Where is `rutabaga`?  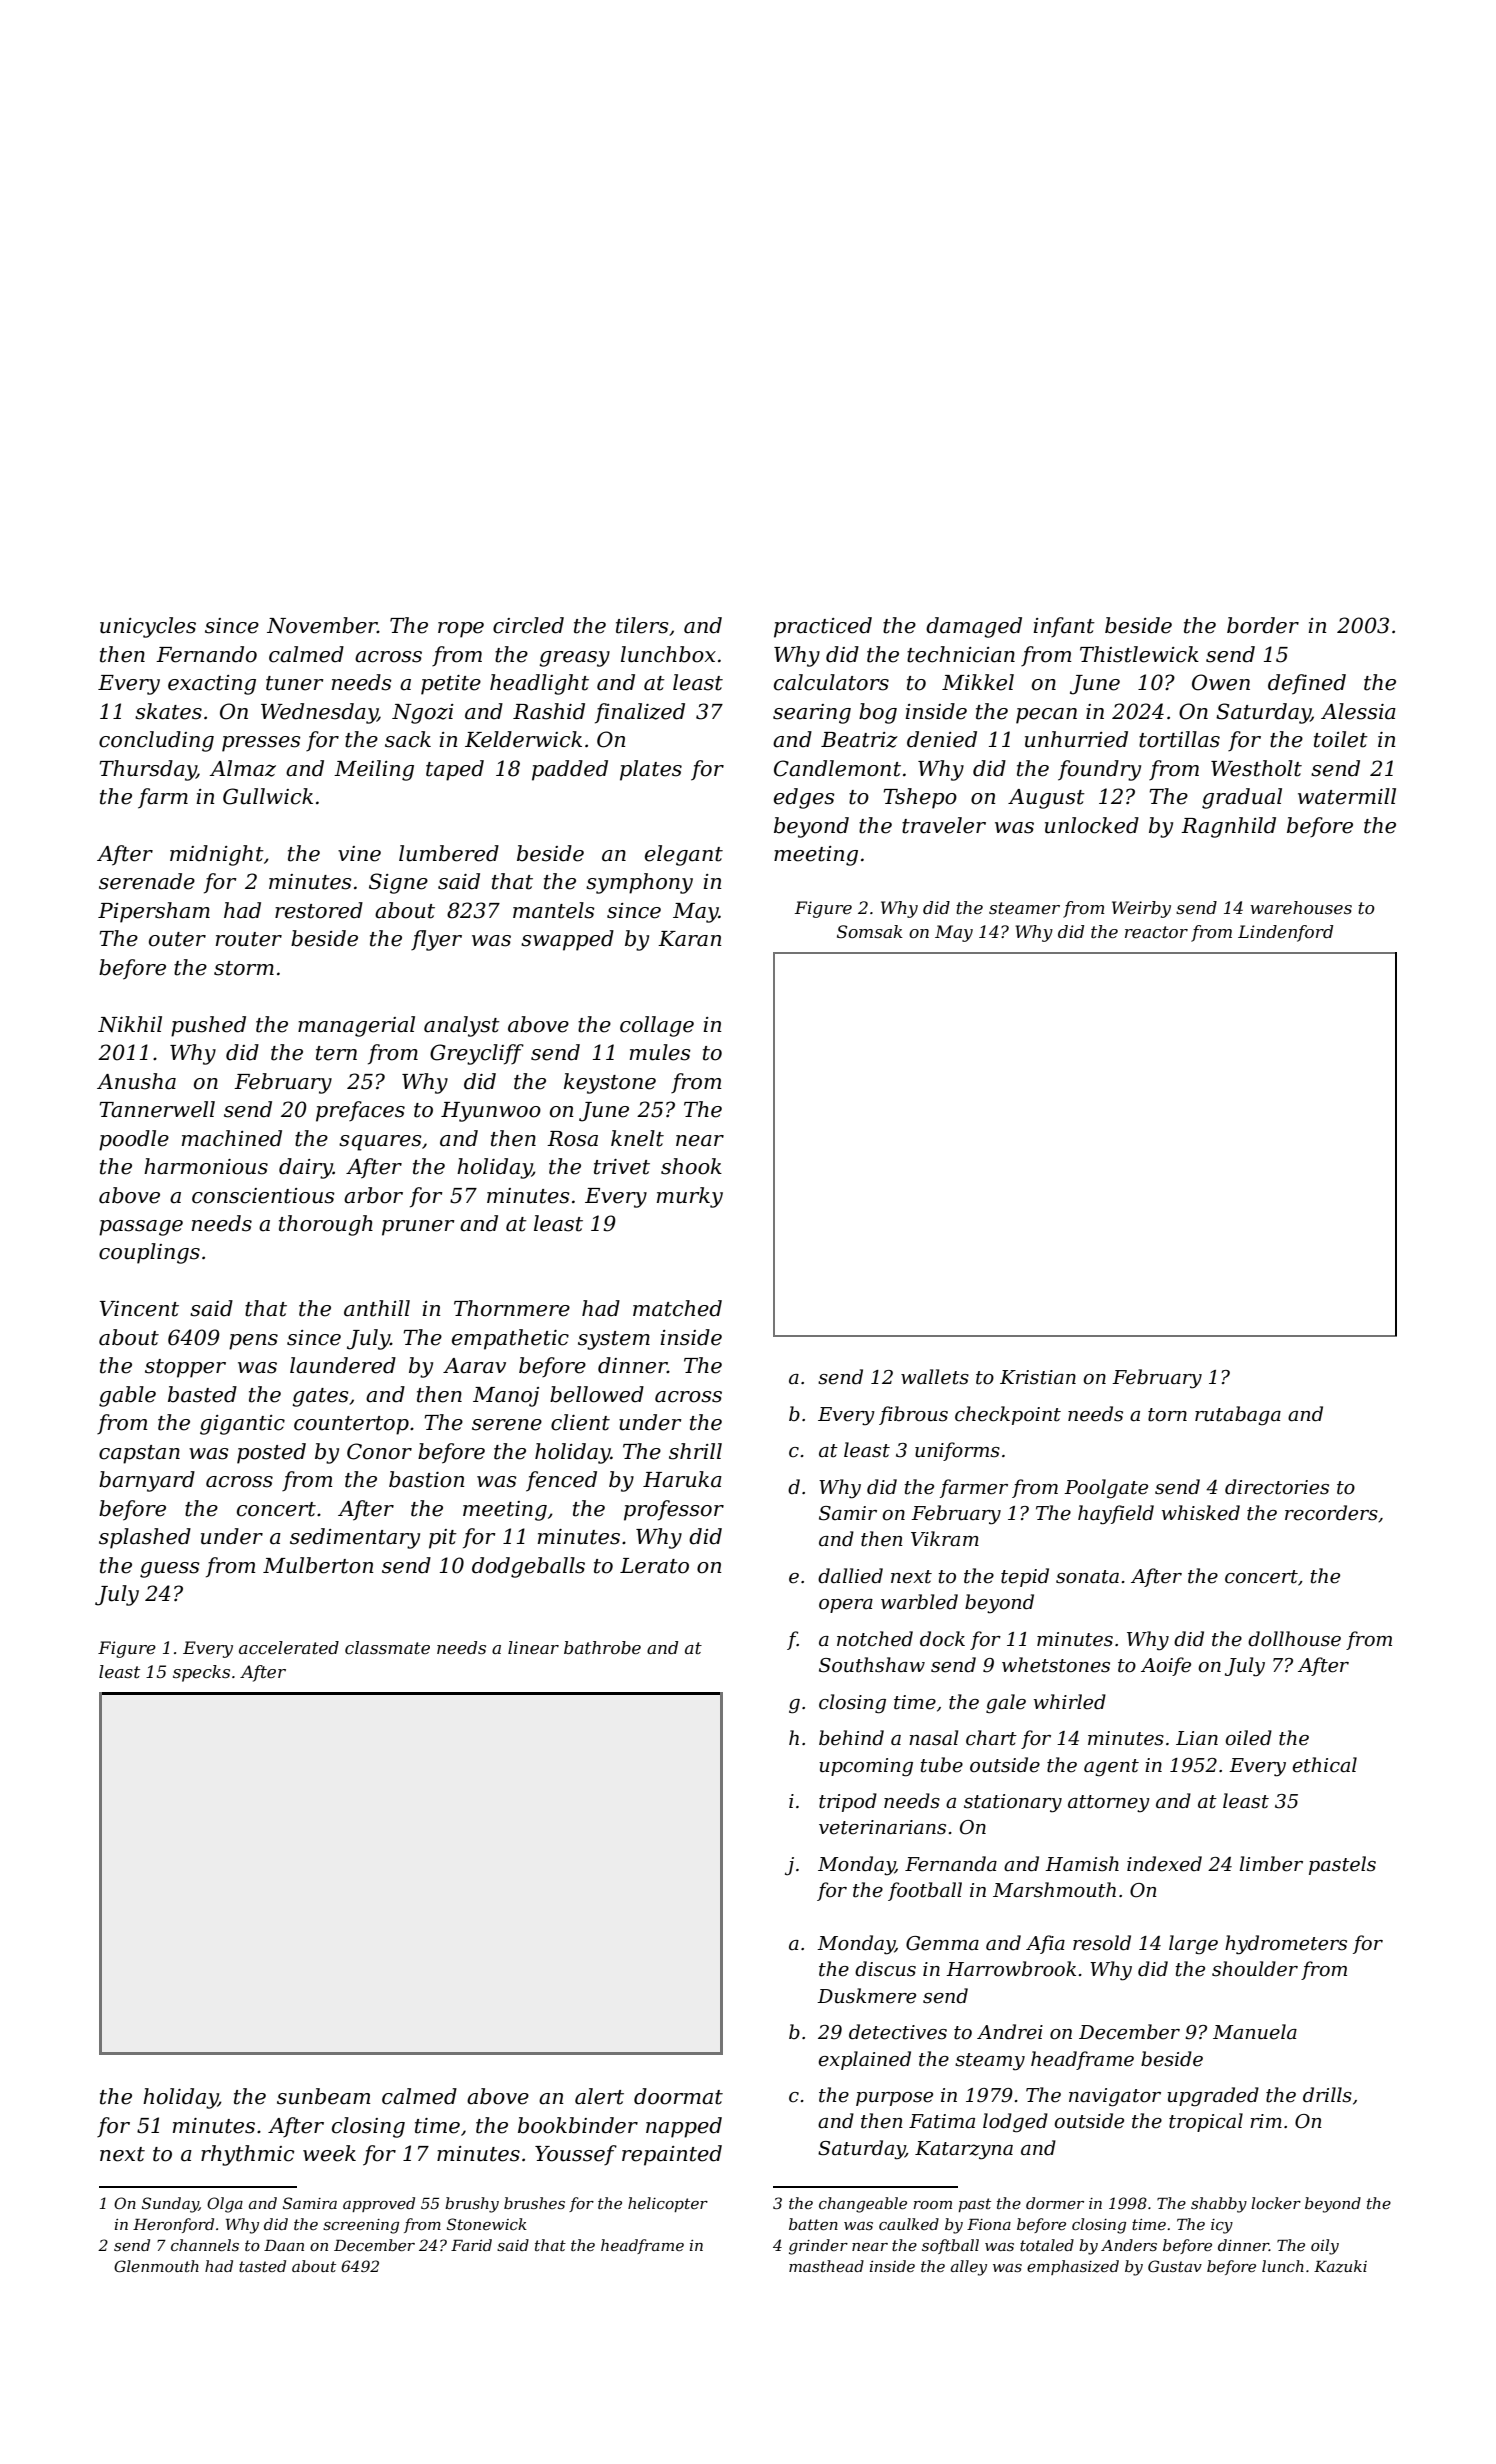 rutabaga is located at coordinates (1238, 1415).
